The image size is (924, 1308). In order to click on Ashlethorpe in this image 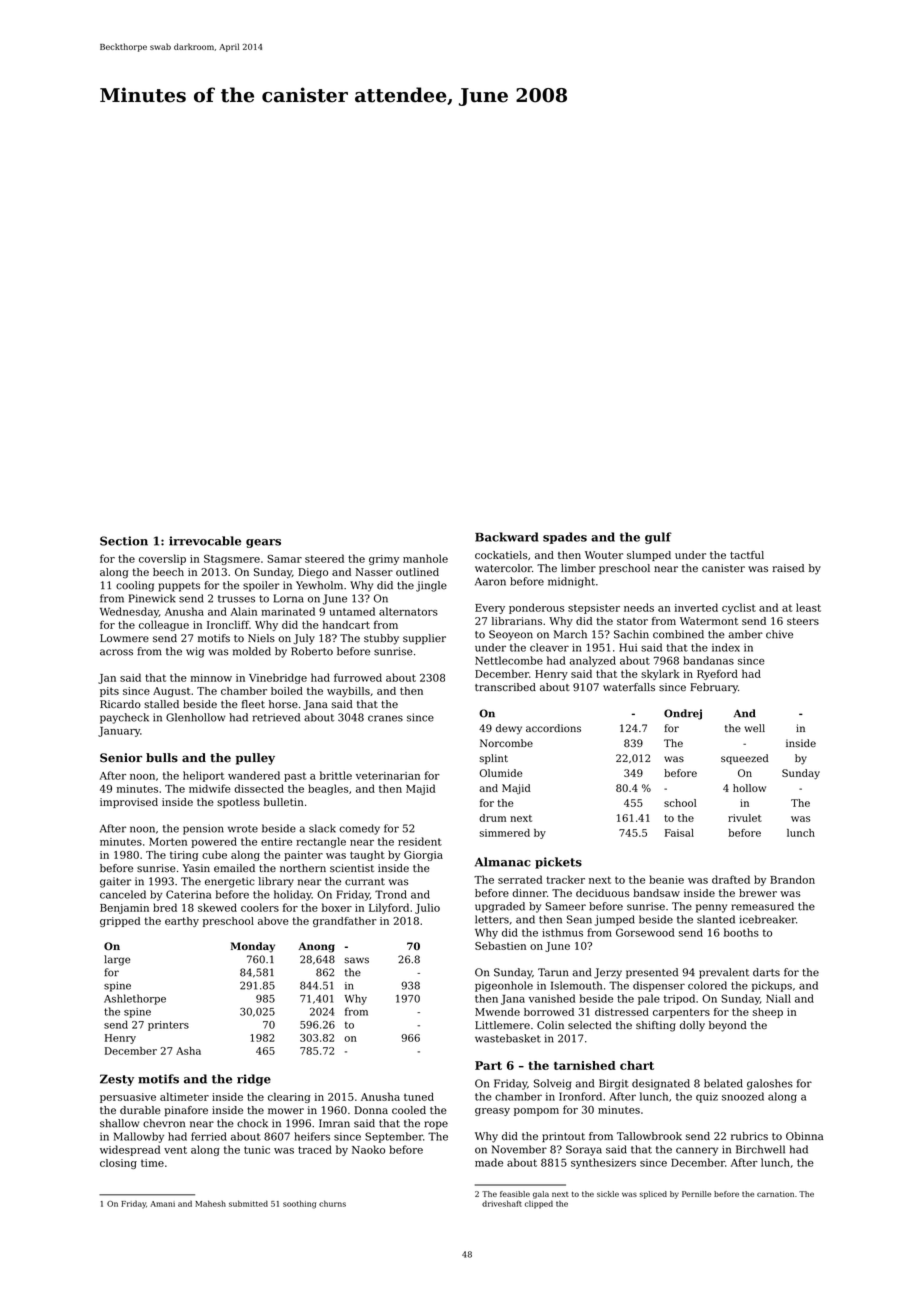, I will do `click(135, 999)`.
